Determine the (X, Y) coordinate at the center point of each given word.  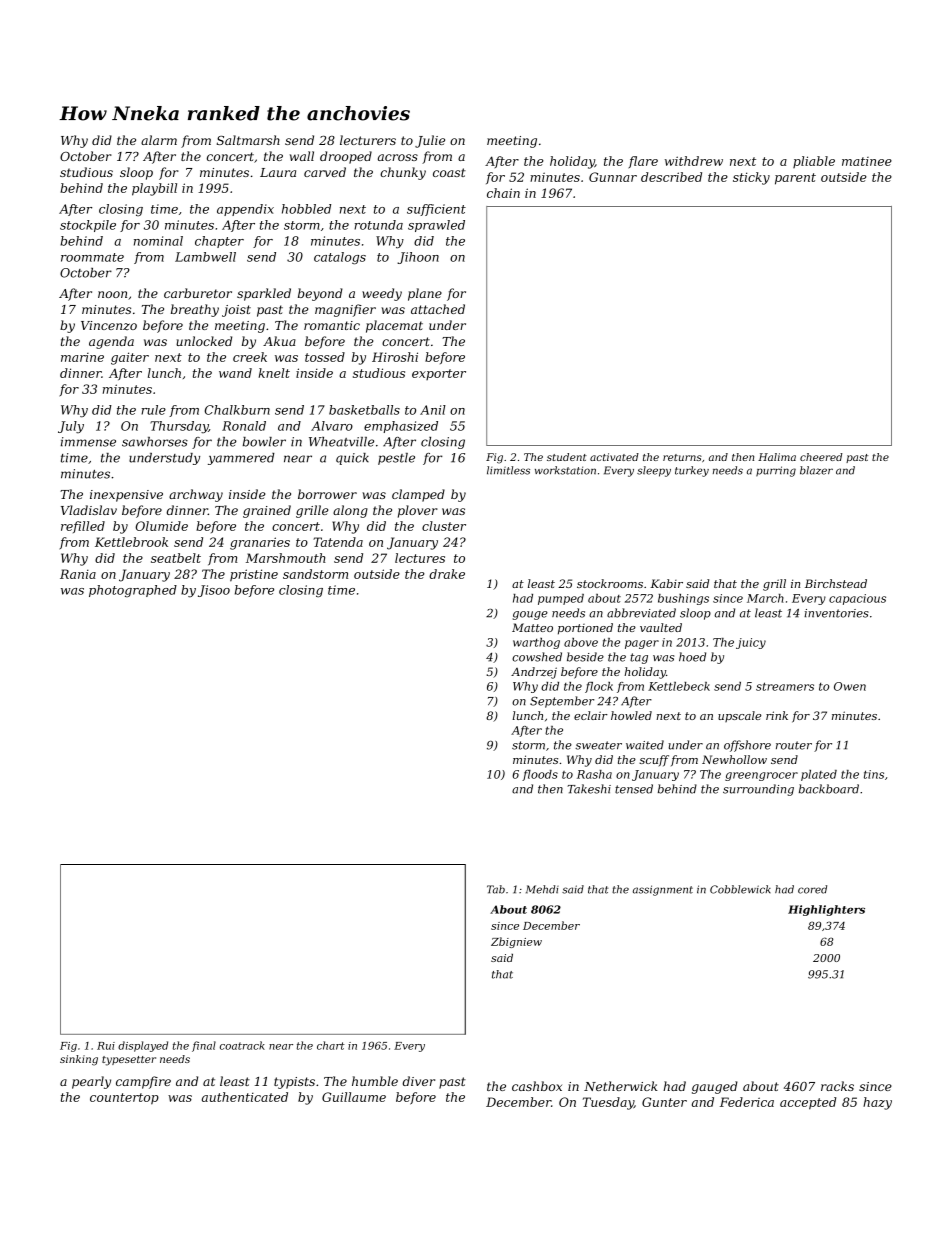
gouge (530, 615)
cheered (821, 457)
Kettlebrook (131, 542)
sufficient (436, 210)
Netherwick (621, 1086)
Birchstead (836, 583)
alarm (159, 140)
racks (837, 1086)
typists (294, 1083)
